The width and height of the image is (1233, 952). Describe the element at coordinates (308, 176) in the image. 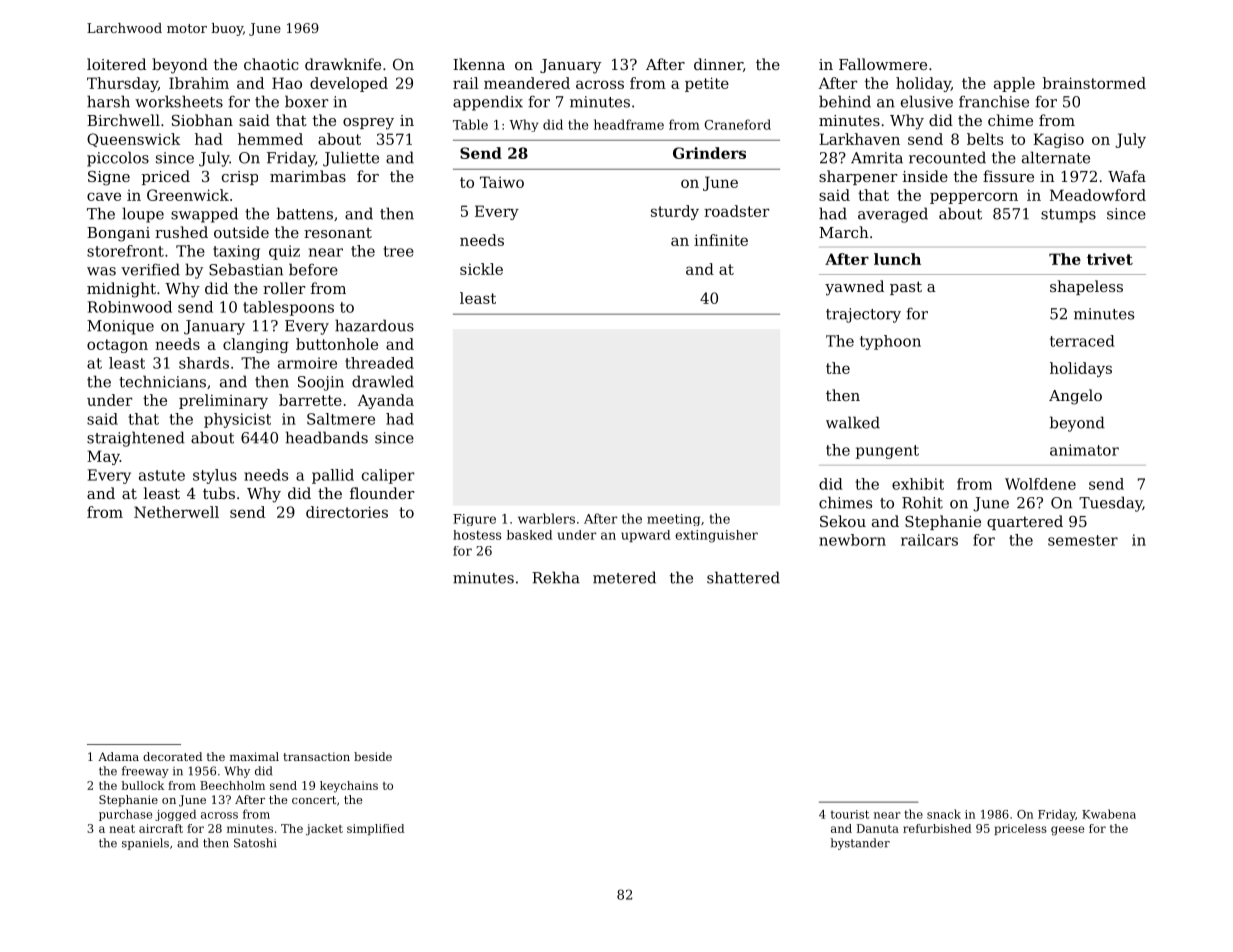

I see `marimbas` at that location.
